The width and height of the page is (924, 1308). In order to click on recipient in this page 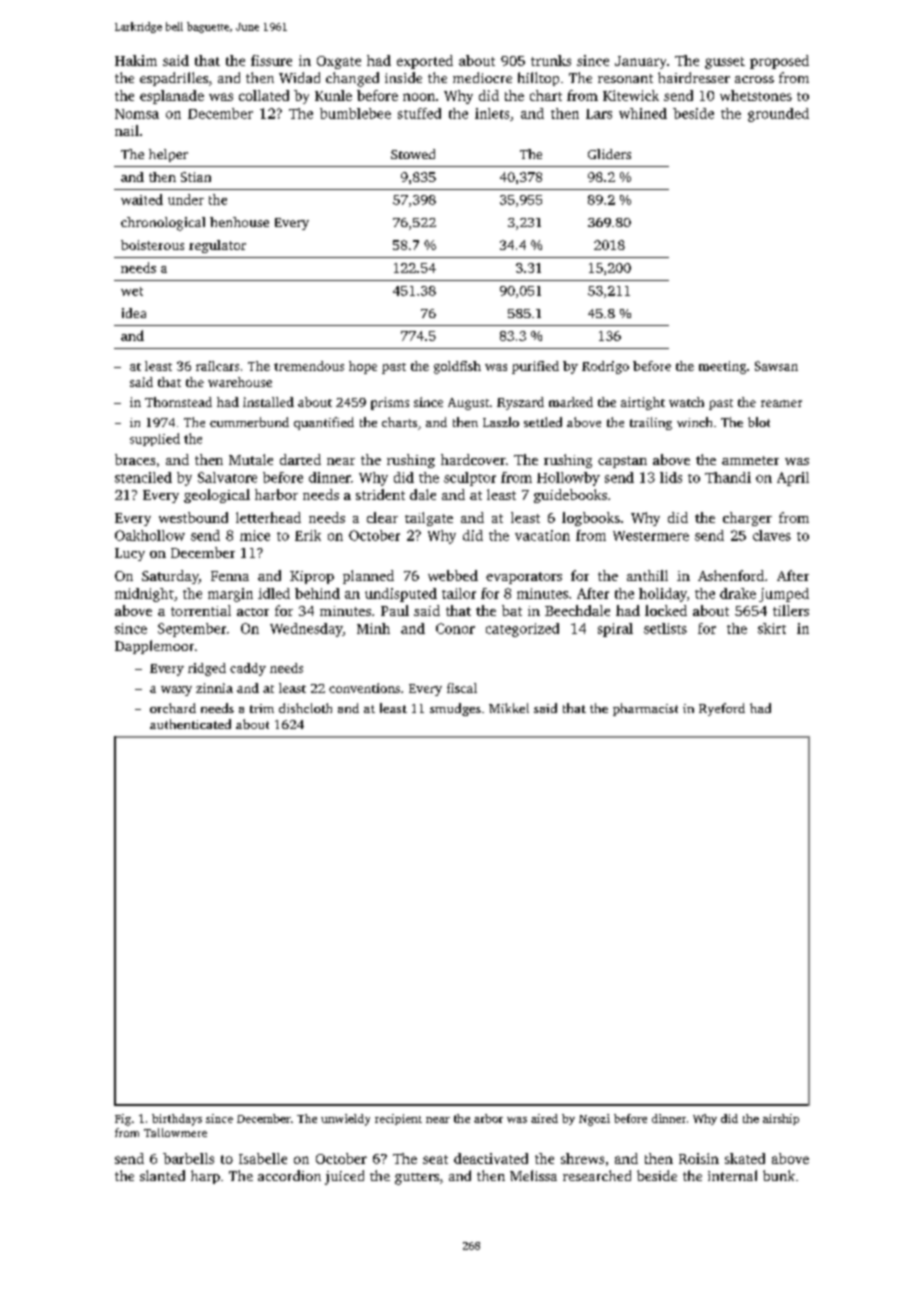, I will do `click(398, 1119)`.
